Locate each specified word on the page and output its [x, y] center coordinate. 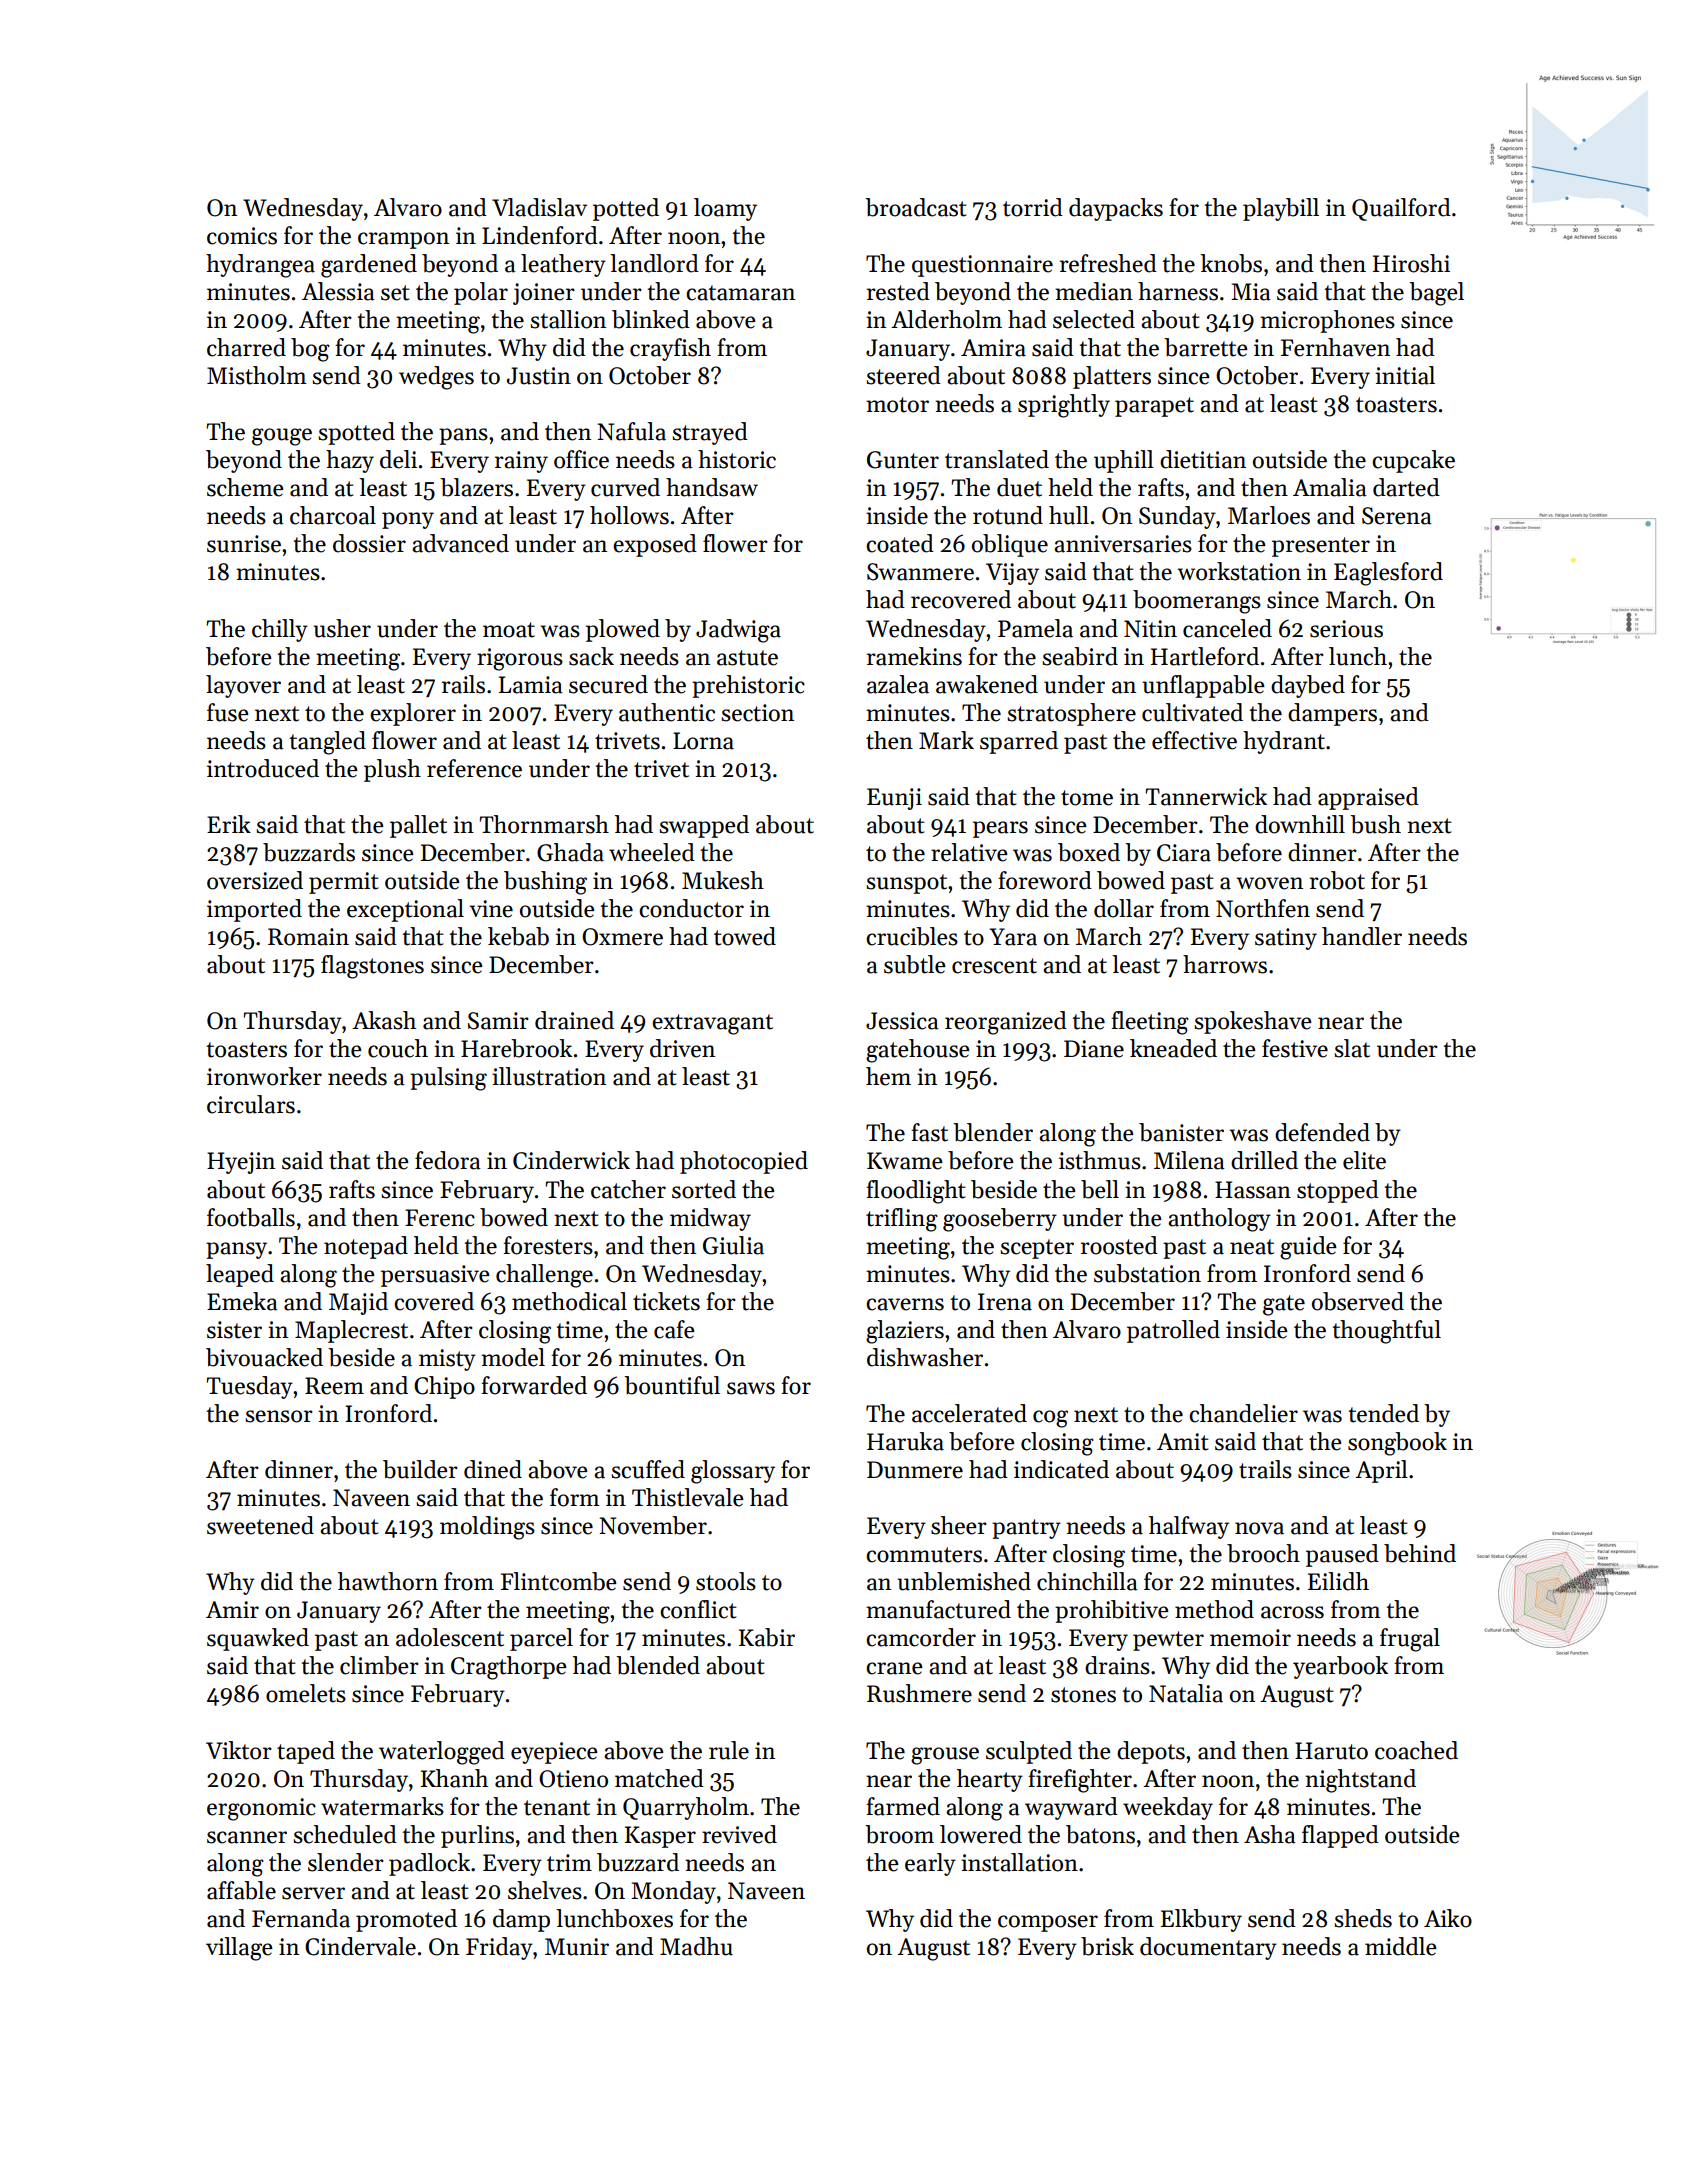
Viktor [239, 1750]
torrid [1033, 207]
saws [751, 1388]
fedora [448, 1160]
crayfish [670, 349]
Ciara [1184, 853]
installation [1019, 1862]
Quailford [1401, 209]
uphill [1124, 461]
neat [1252, 1247]
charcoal [333, 515]
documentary [1208, 1948]
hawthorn [388, 1581]
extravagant [712, 1024]
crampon [403, 240]
